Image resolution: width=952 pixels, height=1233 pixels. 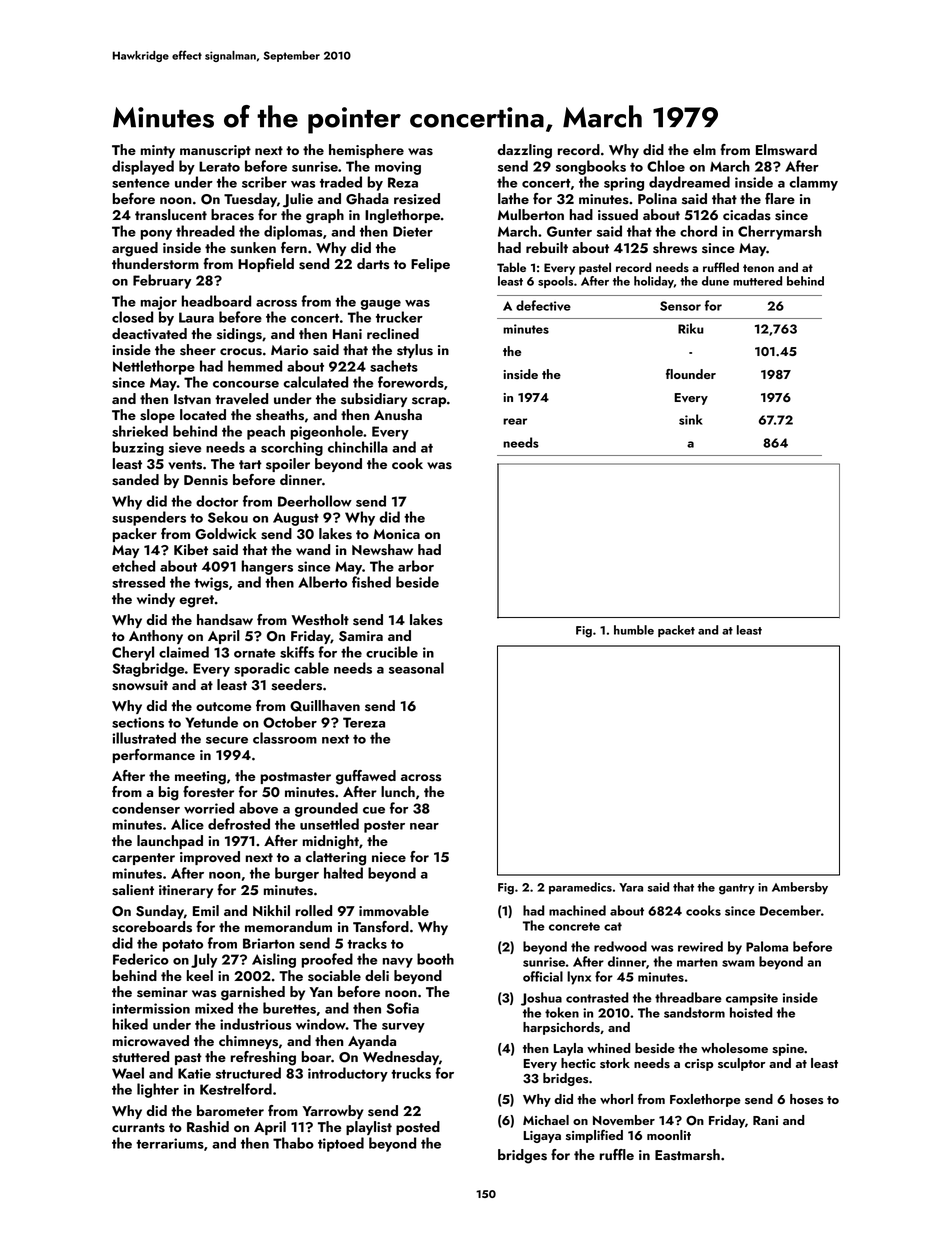 I want to click on sink, so click(x=691, y=419).
